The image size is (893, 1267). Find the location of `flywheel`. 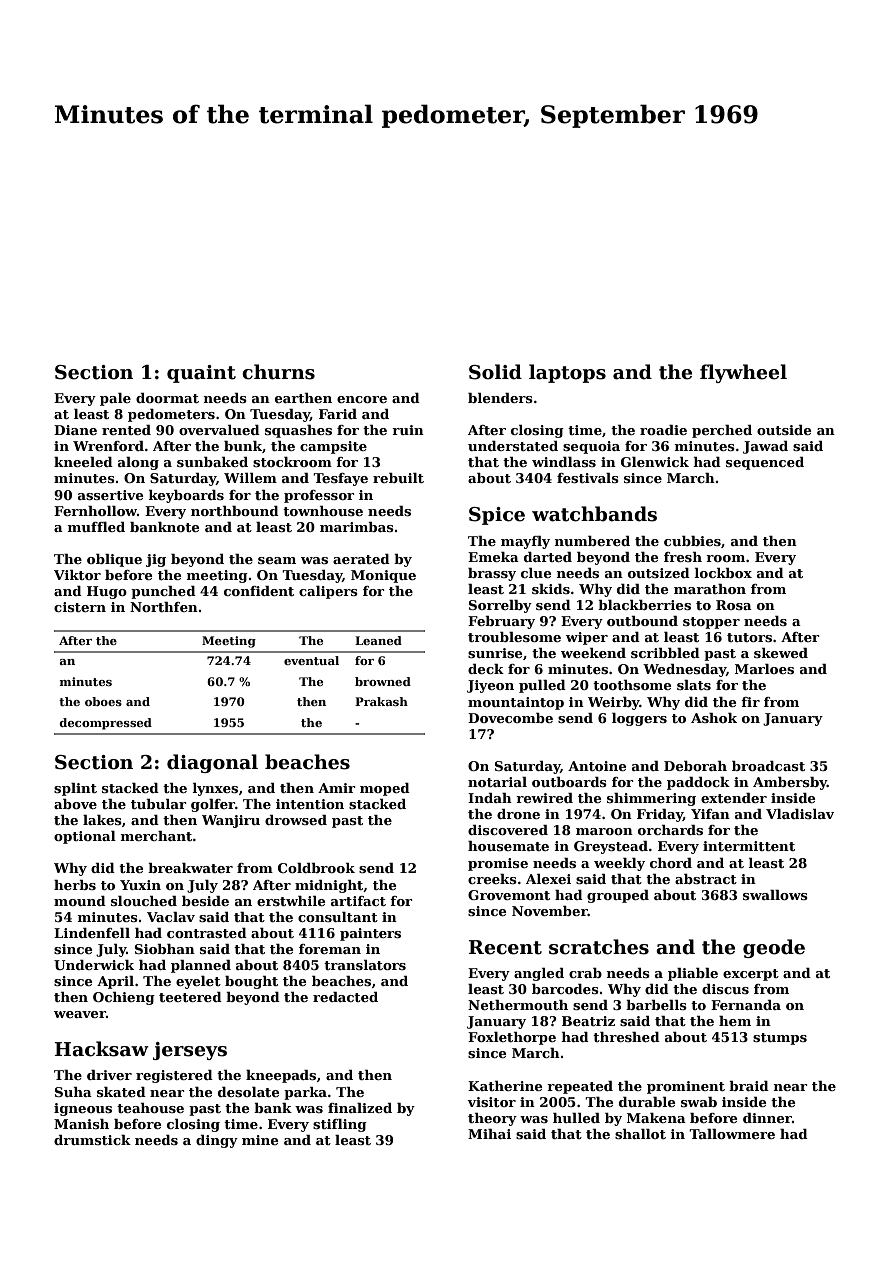

flywheel is located at coordinates (743, 373).
